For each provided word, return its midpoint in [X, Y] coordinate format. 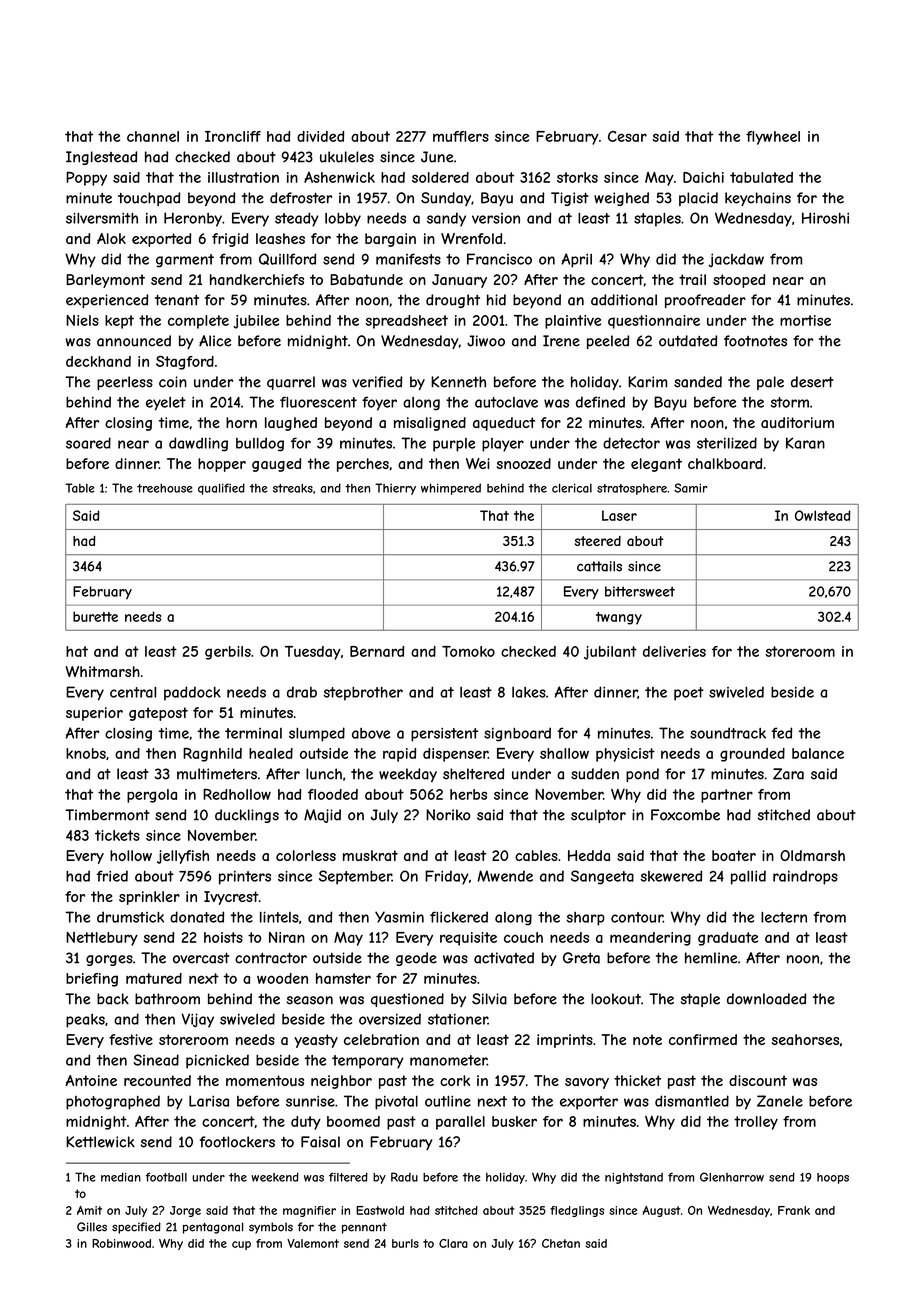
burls [405, 1243]
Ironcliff [233, 136]
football [166, 1177]
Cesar [627, 136]
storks [577, 177]
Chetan [561, 1243]
